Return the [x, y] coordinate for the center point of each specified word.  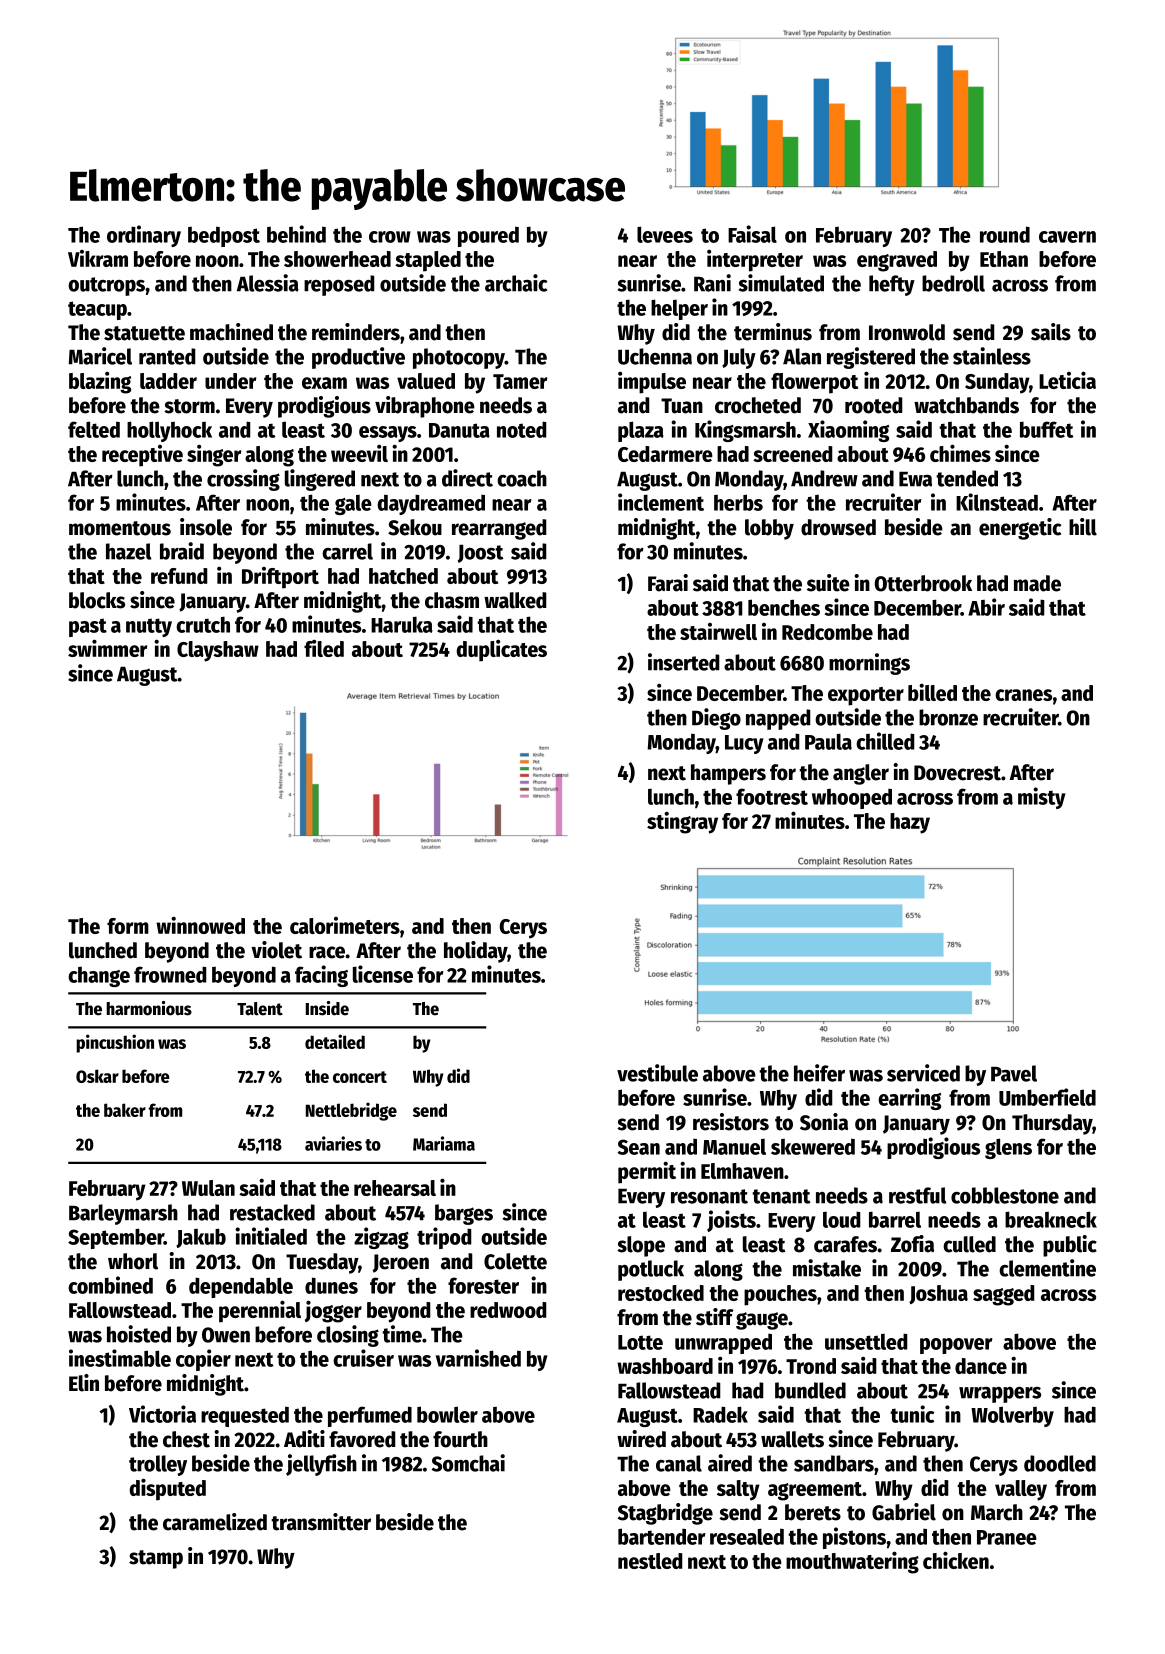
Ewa [915, 479]
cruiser [363, 1358]
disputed [168, 1489]
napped [778, 719]
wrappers [1000, 1395]
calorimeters [345, 925]
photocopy [459, 358]
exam [324, 383]
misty [1042, 798]
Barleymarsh [123, 1214]
